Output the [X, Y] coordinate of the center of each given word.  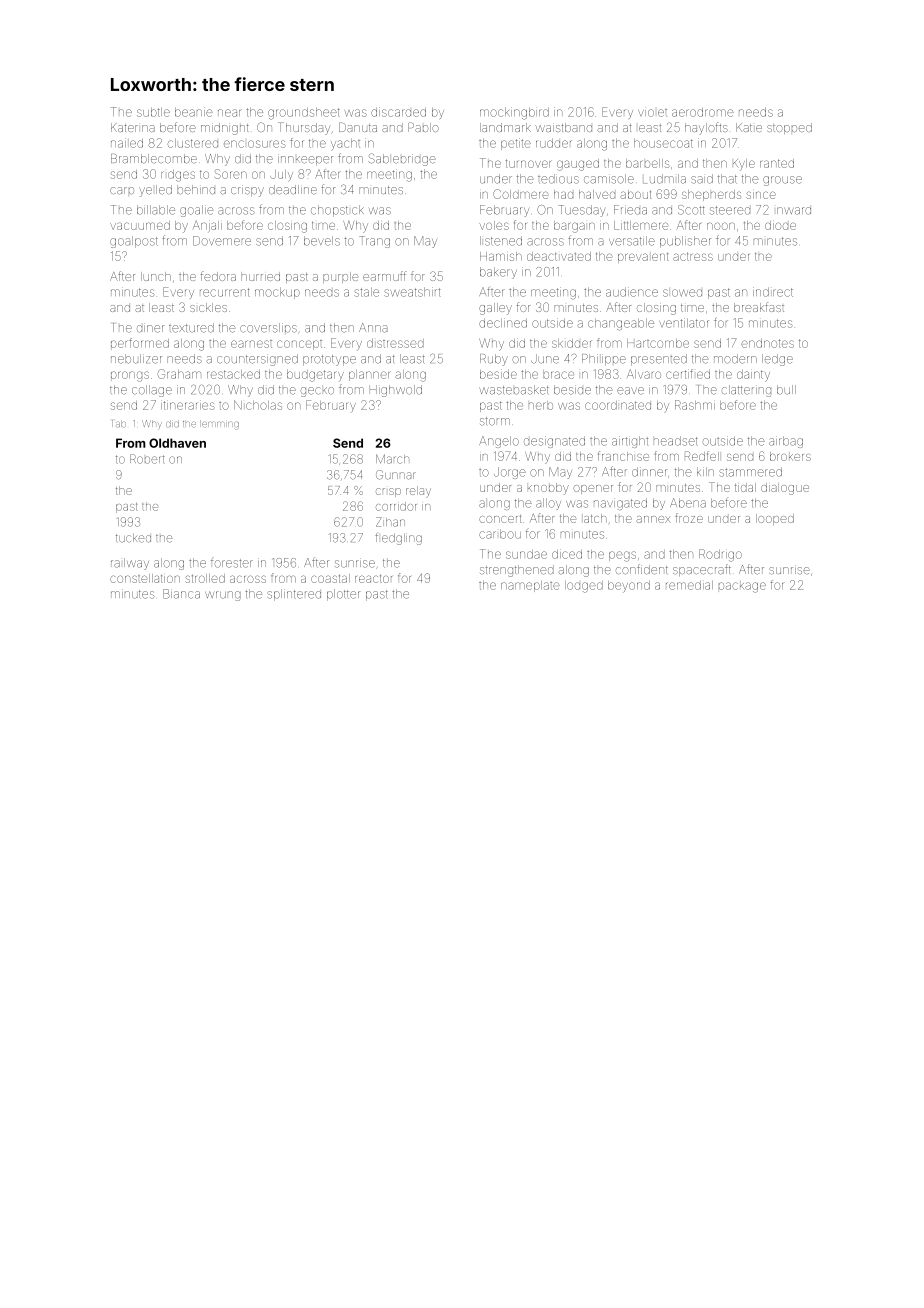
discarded [398, 112]
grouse [782, 181]
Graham [179, 374]
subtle [153, 112]
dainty [753, 376]
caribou [500, 534]
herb [541, 405]
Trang [374, 242]
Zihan [390, 522]
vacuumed [140, 225]
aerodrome [703, 112]
